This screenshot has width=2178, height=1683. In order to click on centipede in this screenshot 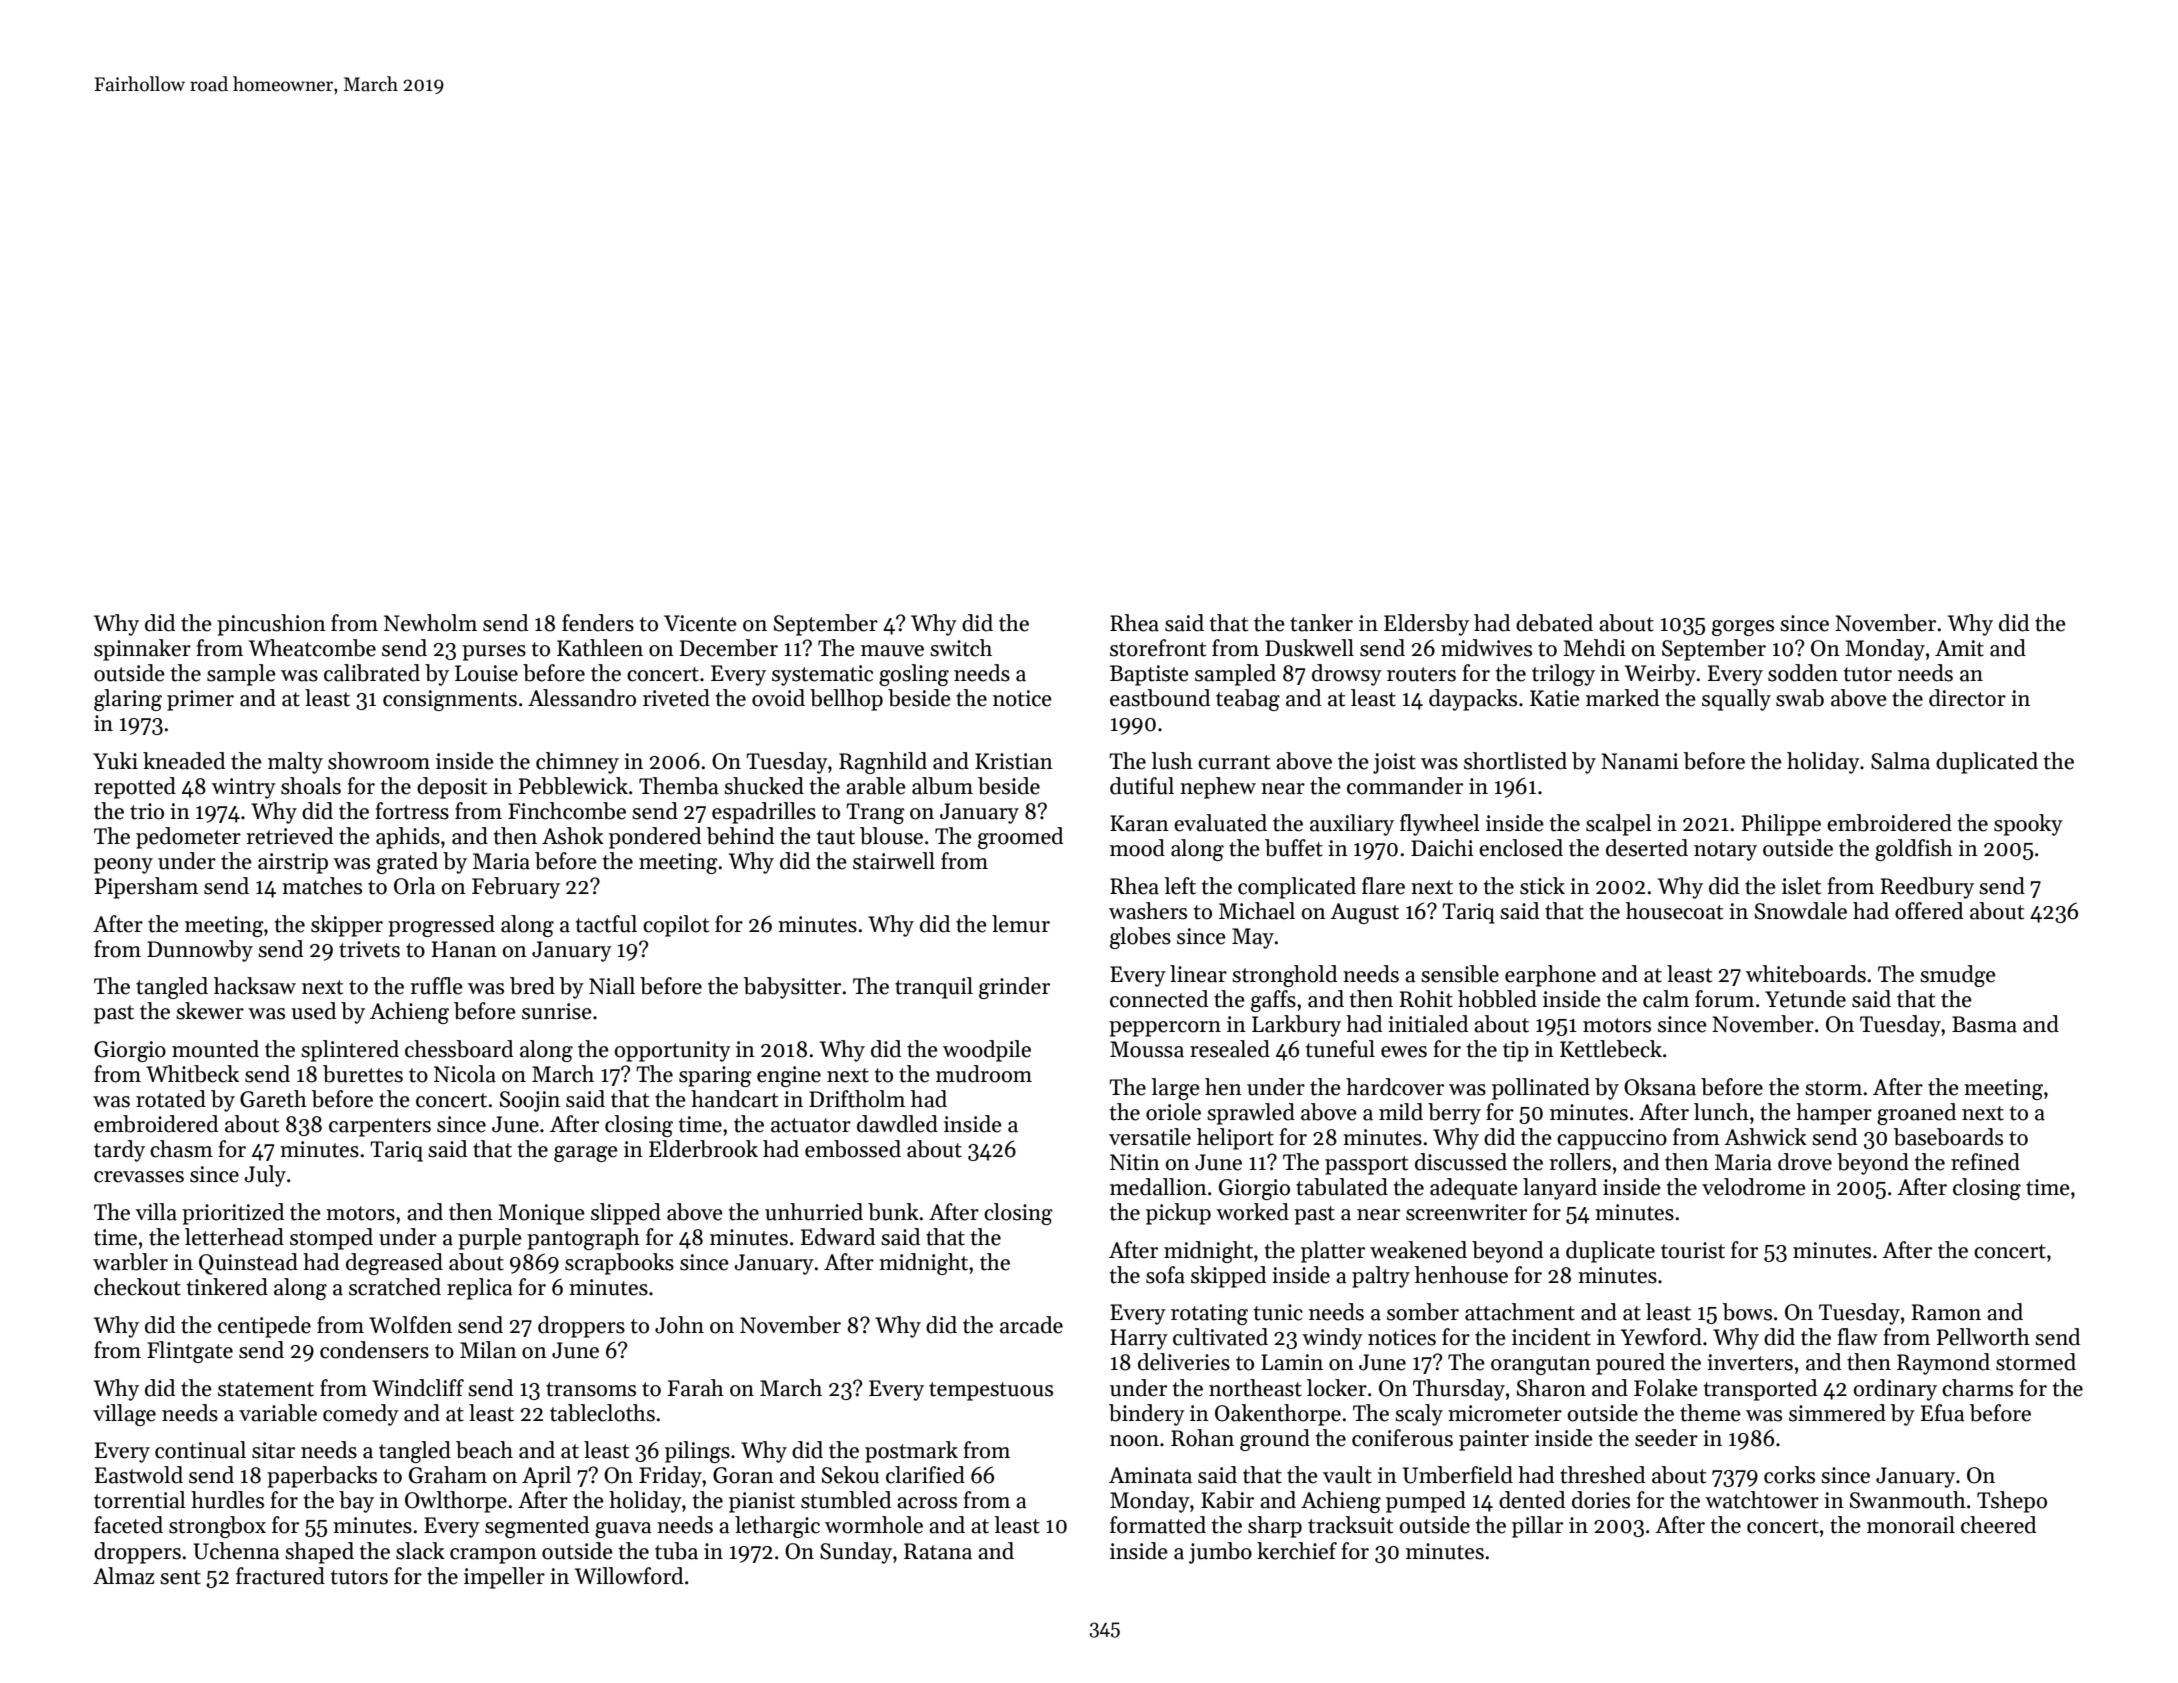, I will do `click(264, 1327)`.
